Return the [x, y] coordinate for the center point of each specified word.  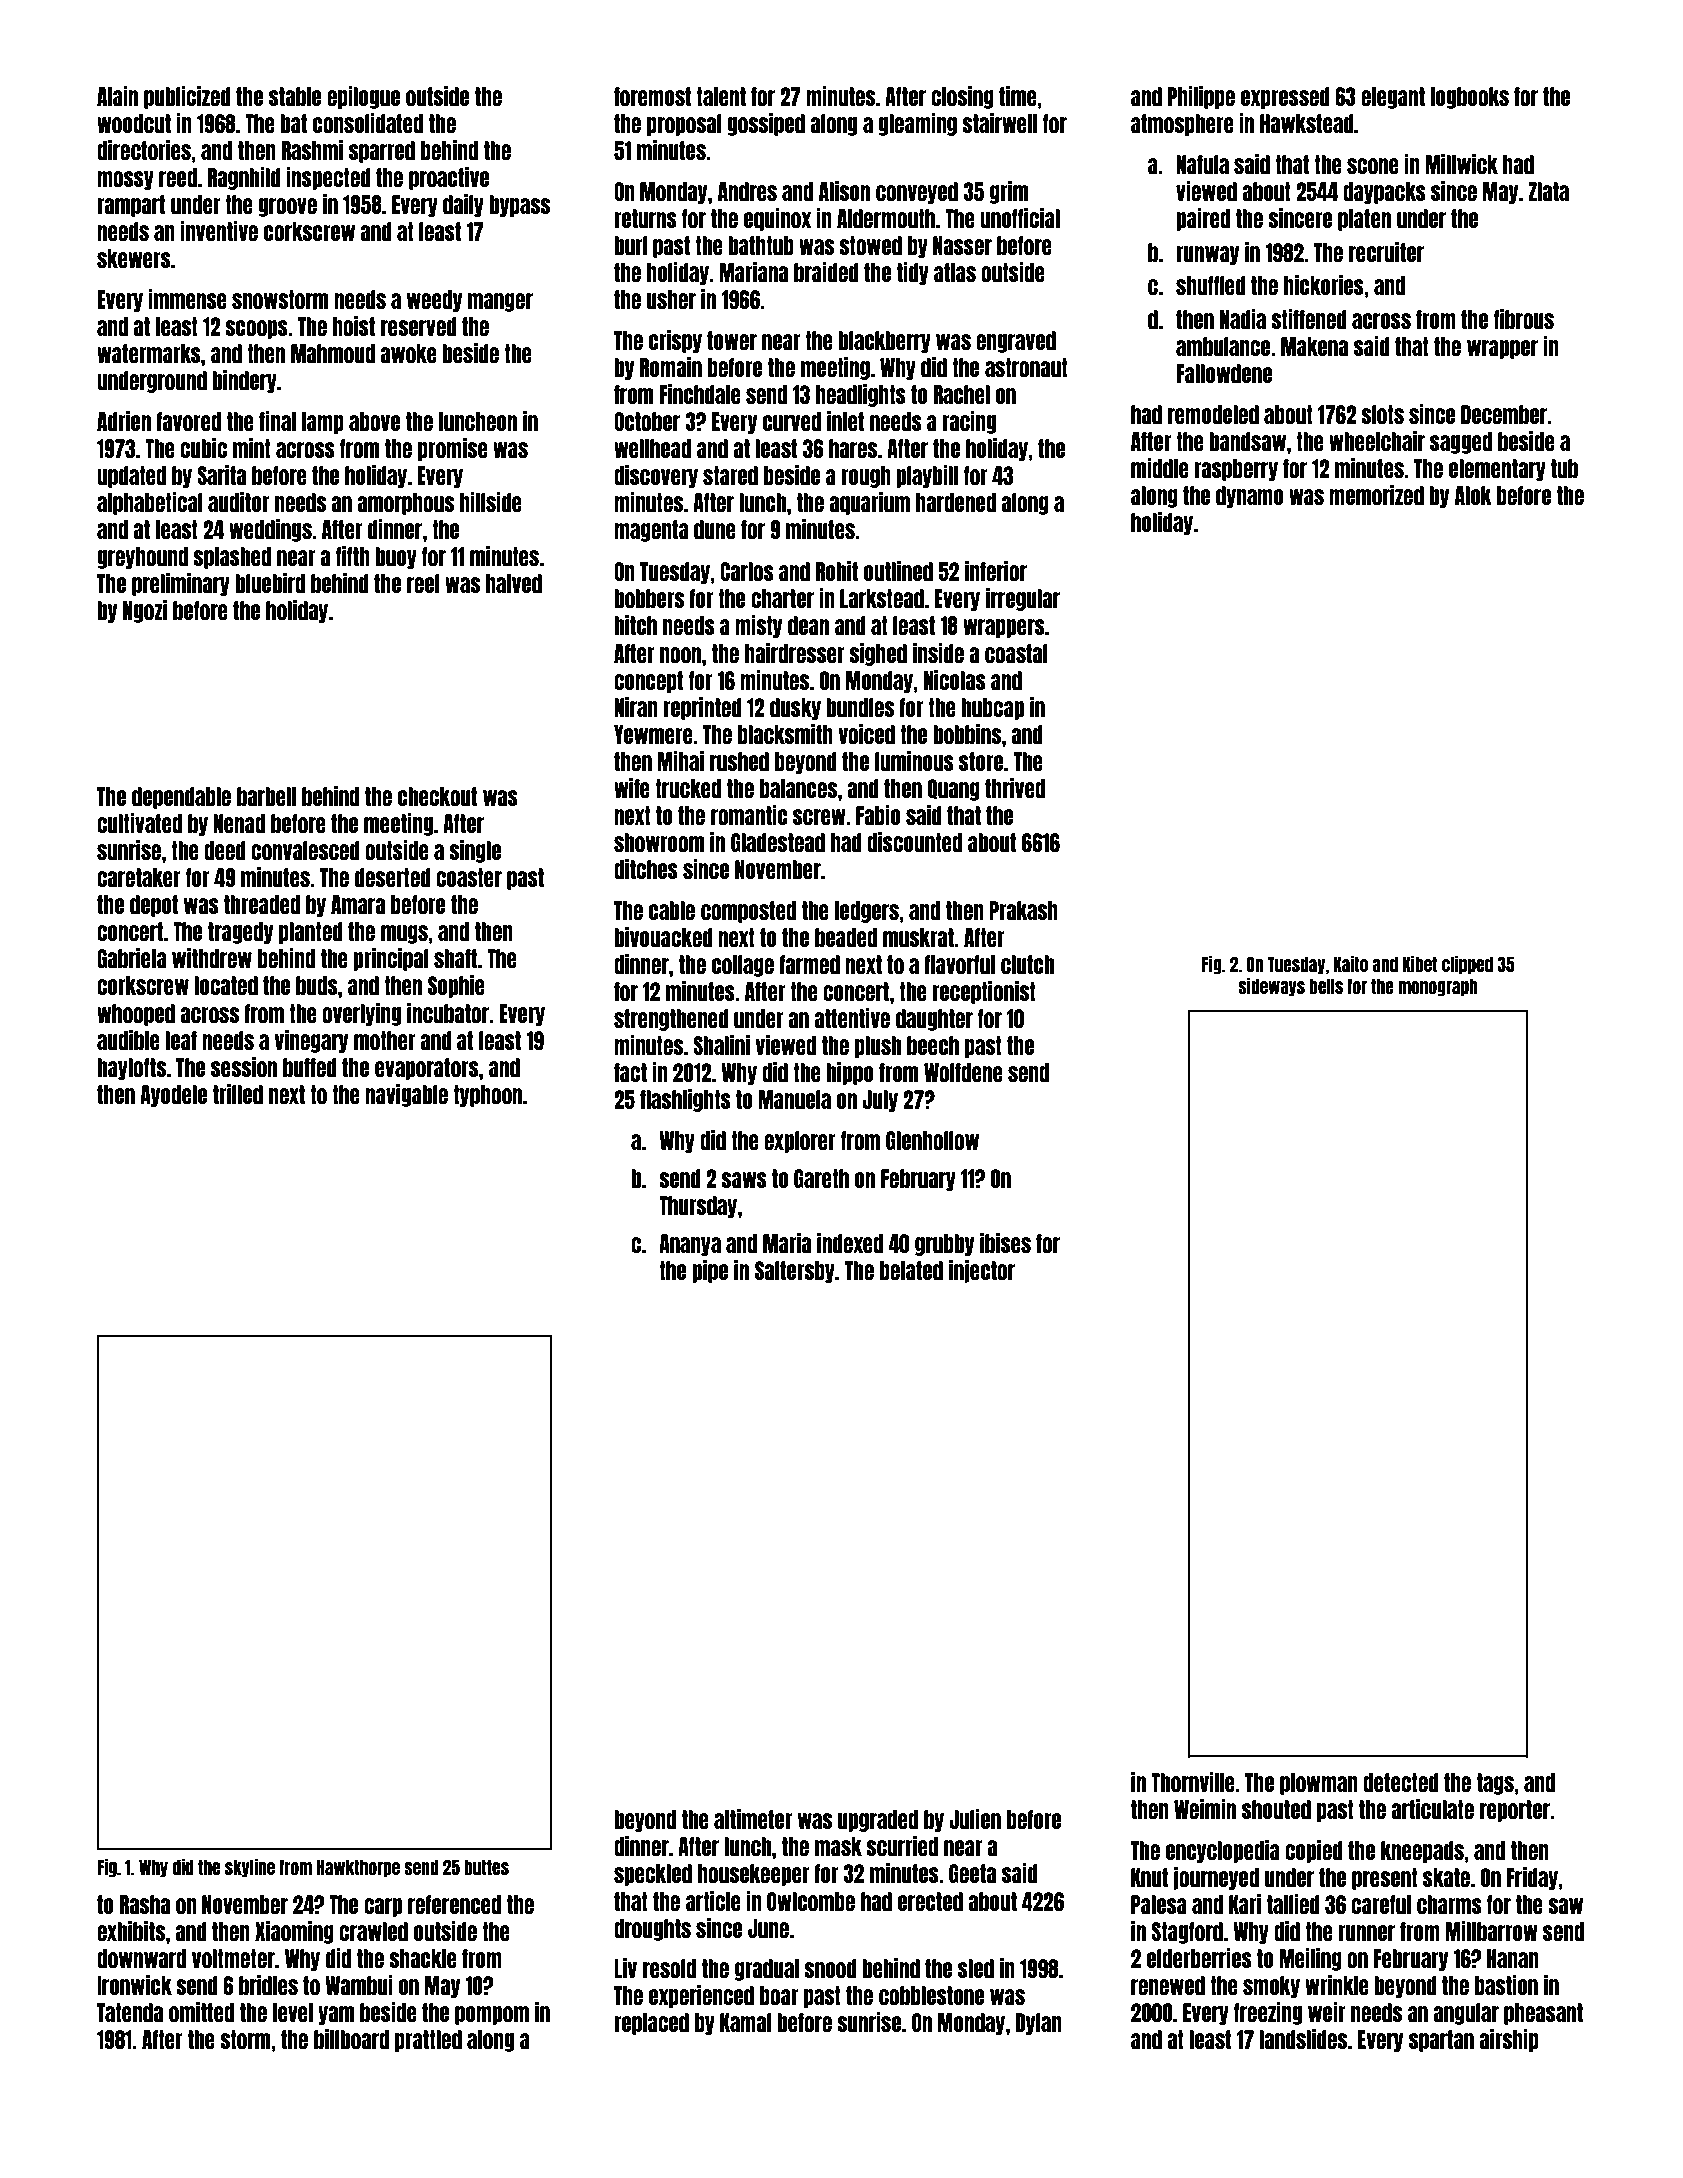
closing [962, 97]
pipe [710, 1271]
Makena [1314, 346]
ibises [1005, 1243]
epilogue [363, 97]
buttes [486, 1867]
